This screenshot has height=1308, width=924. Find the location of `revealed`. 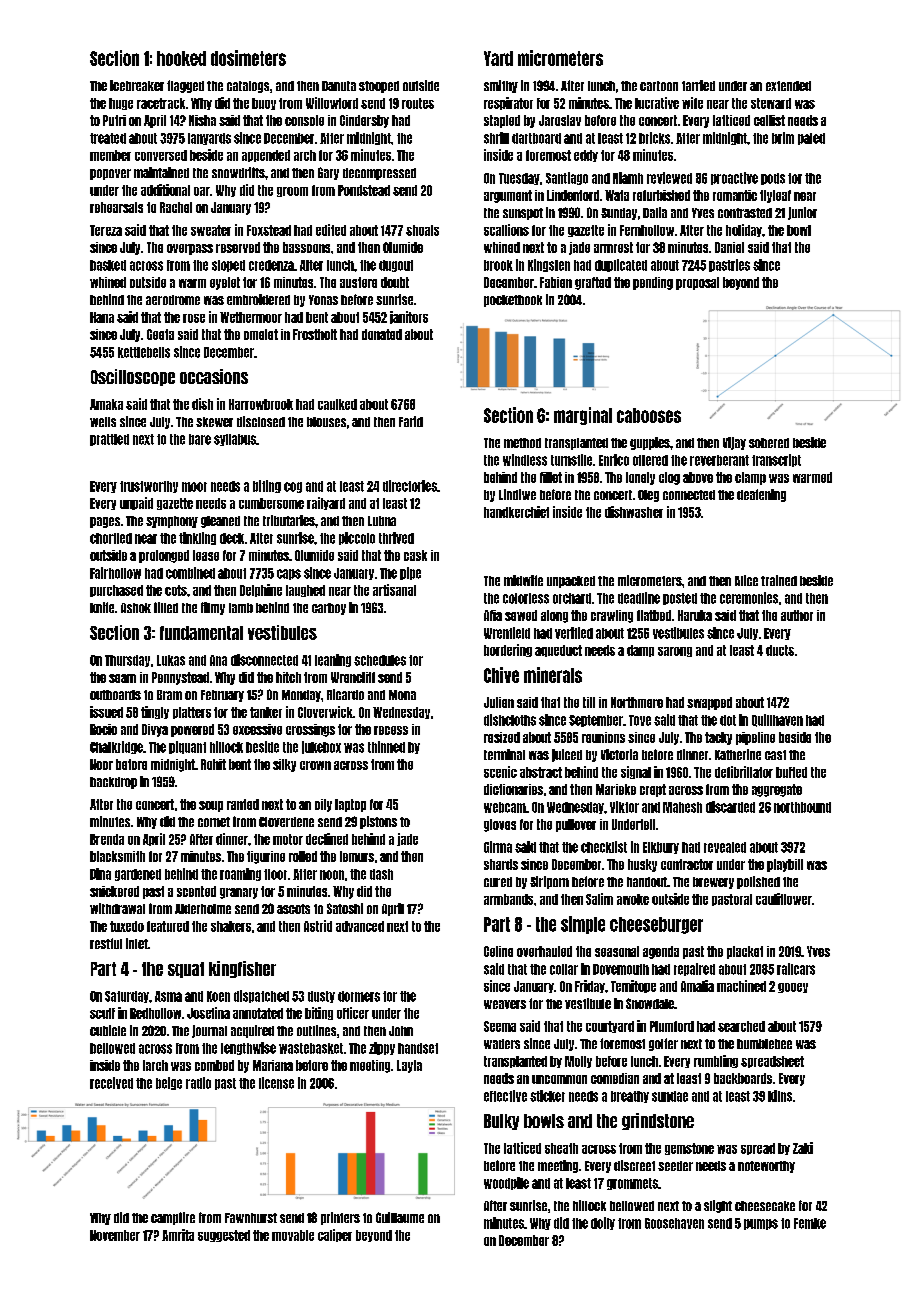

revealed is located at coordinates (725, 847).
